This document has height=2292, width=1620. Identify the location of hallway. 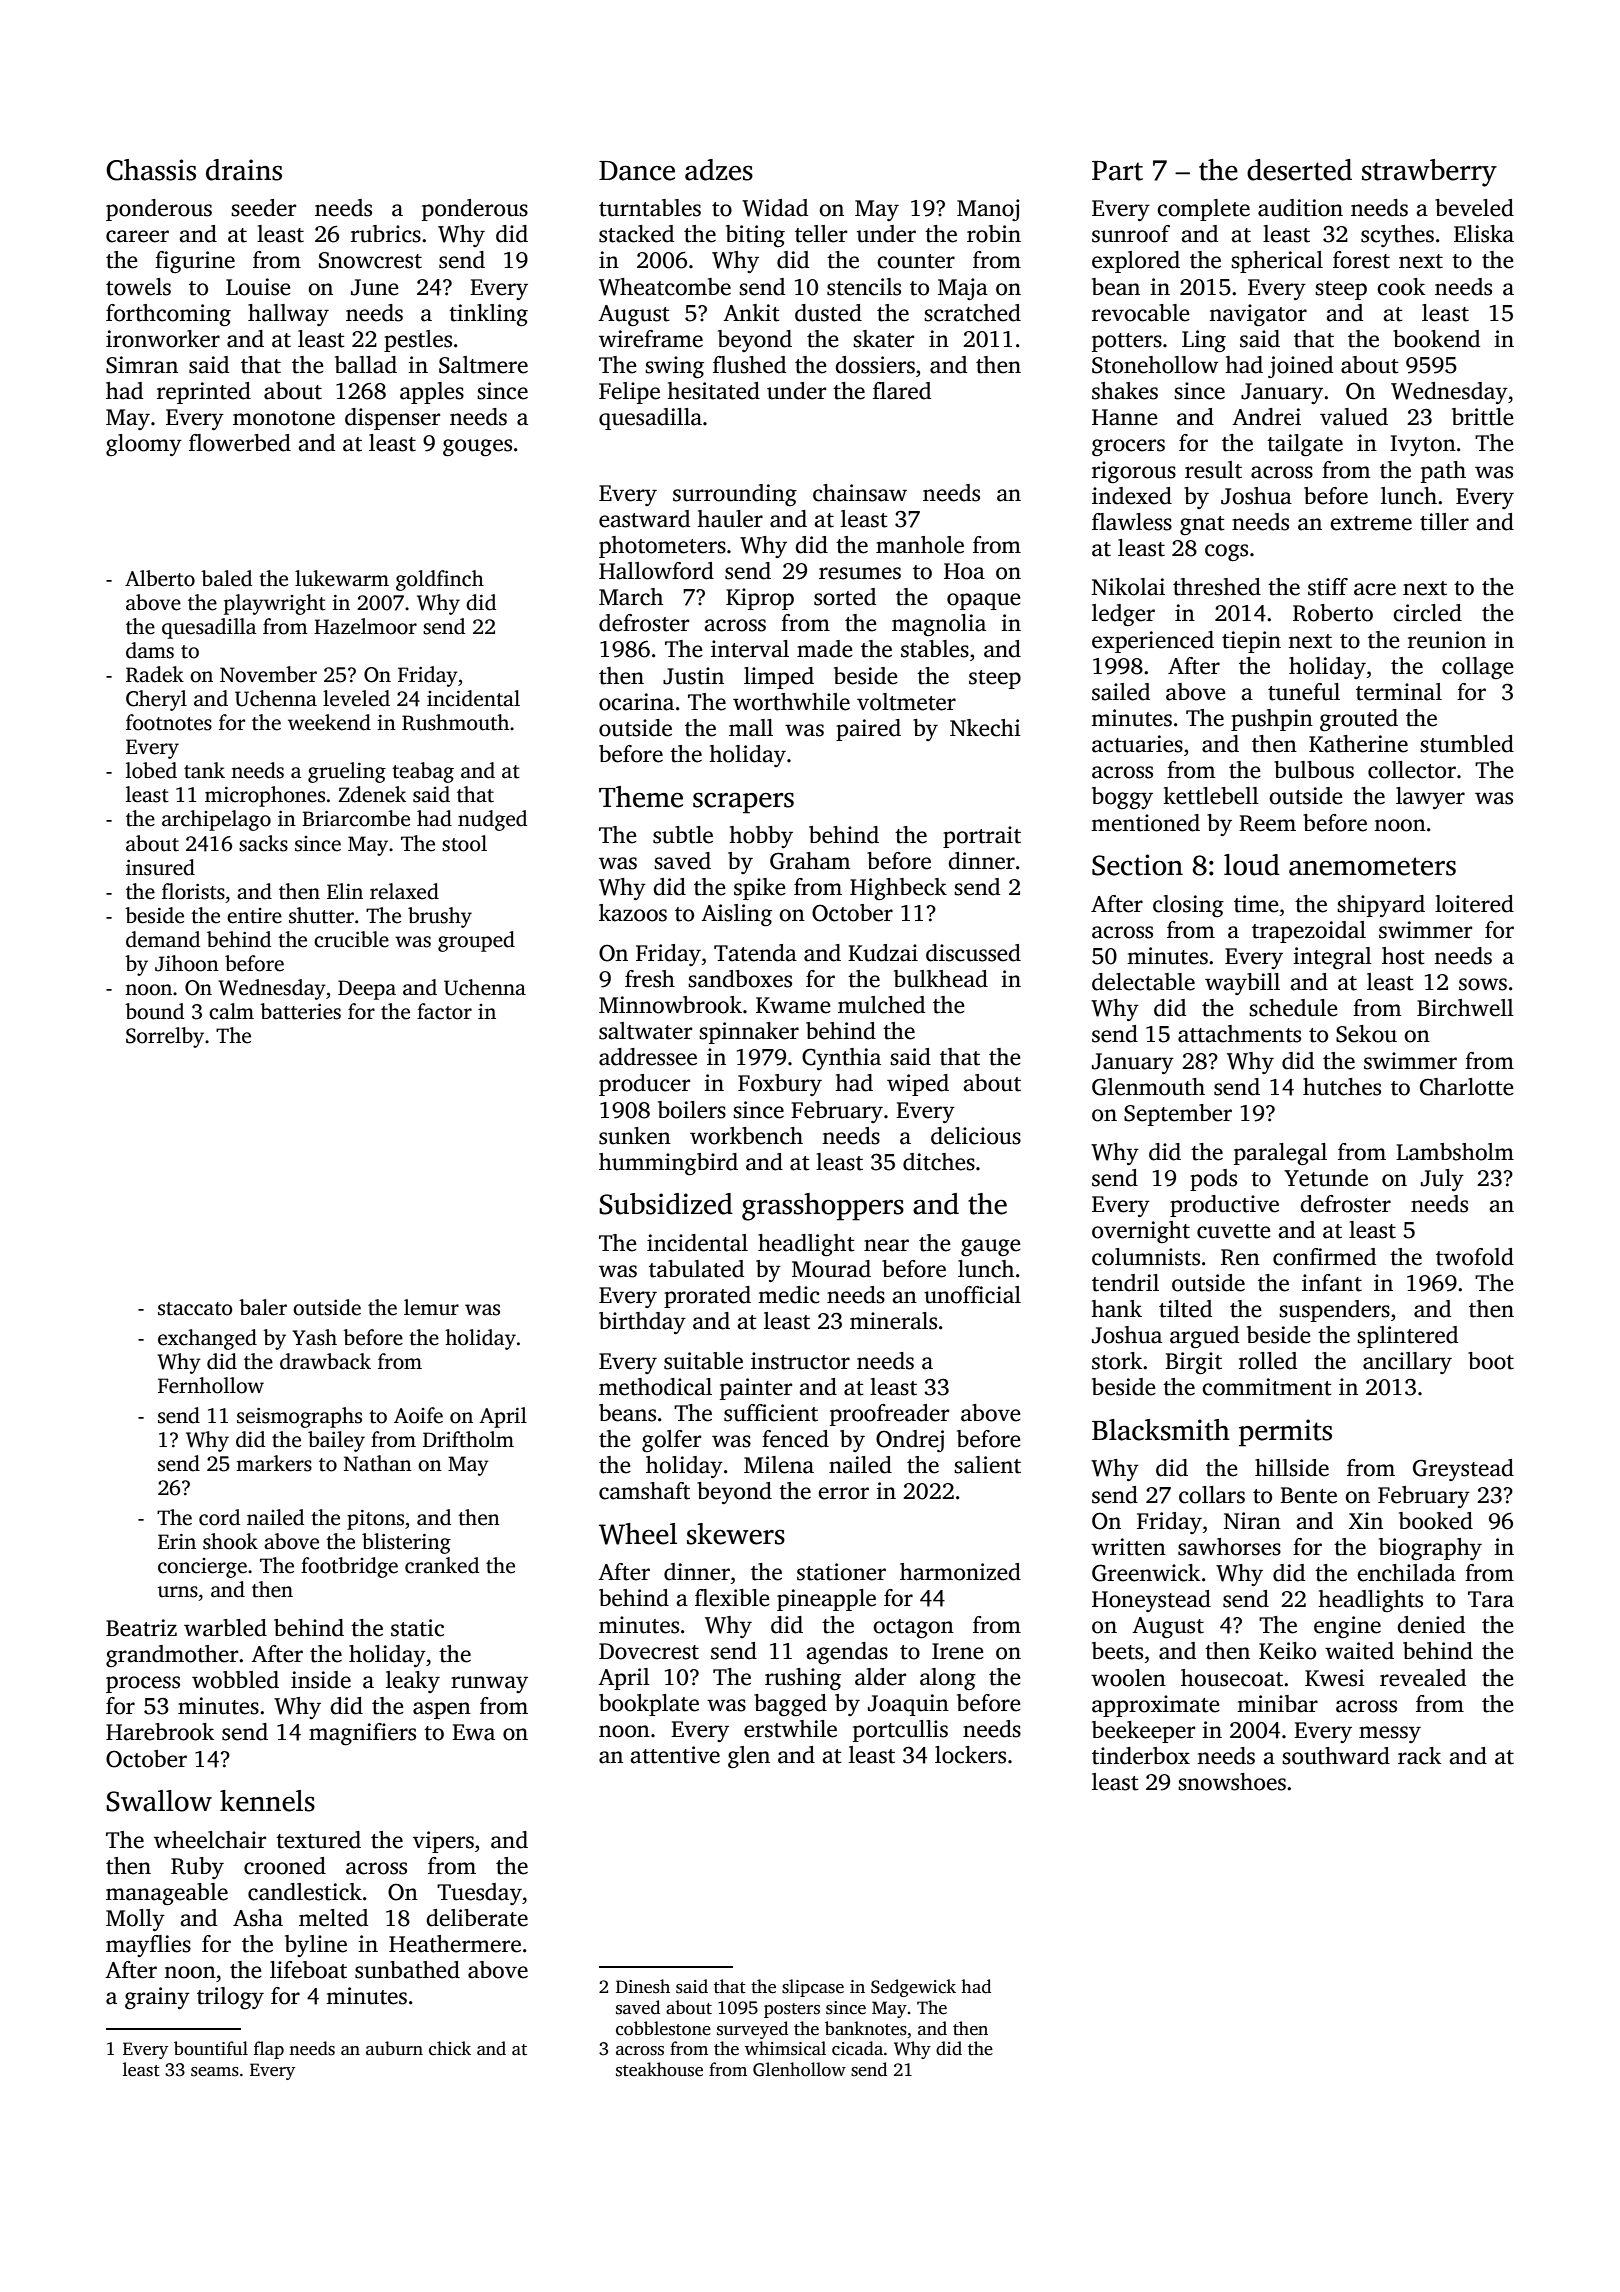
(288, 315).
